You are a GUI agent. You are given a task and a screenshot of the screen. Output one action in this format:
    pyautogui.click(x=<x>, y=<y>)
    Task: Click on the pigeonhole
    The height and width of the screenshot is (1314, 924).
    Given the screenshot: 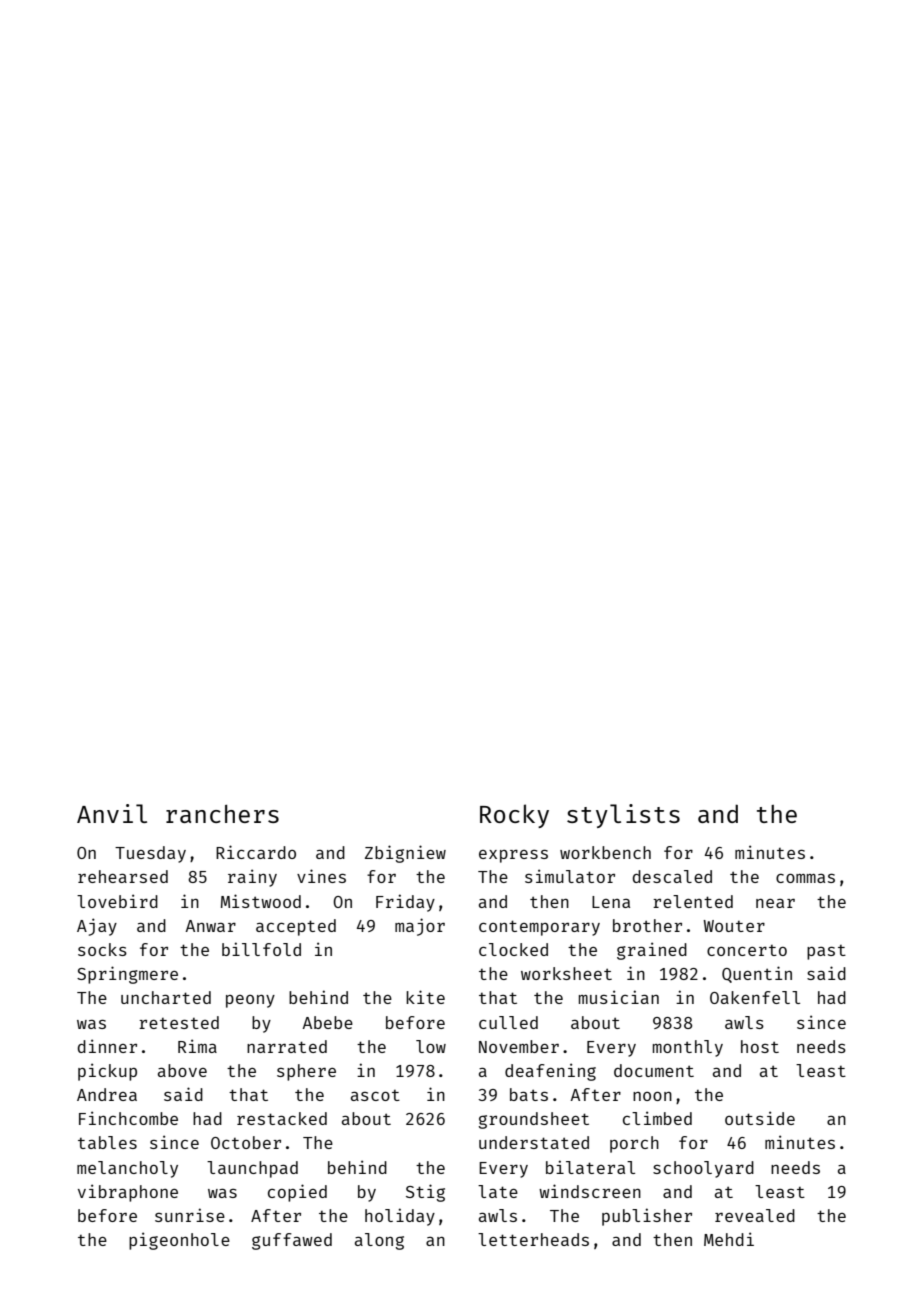 What is the action you would take?
    pyautogui.click(x=179, y=1241)
